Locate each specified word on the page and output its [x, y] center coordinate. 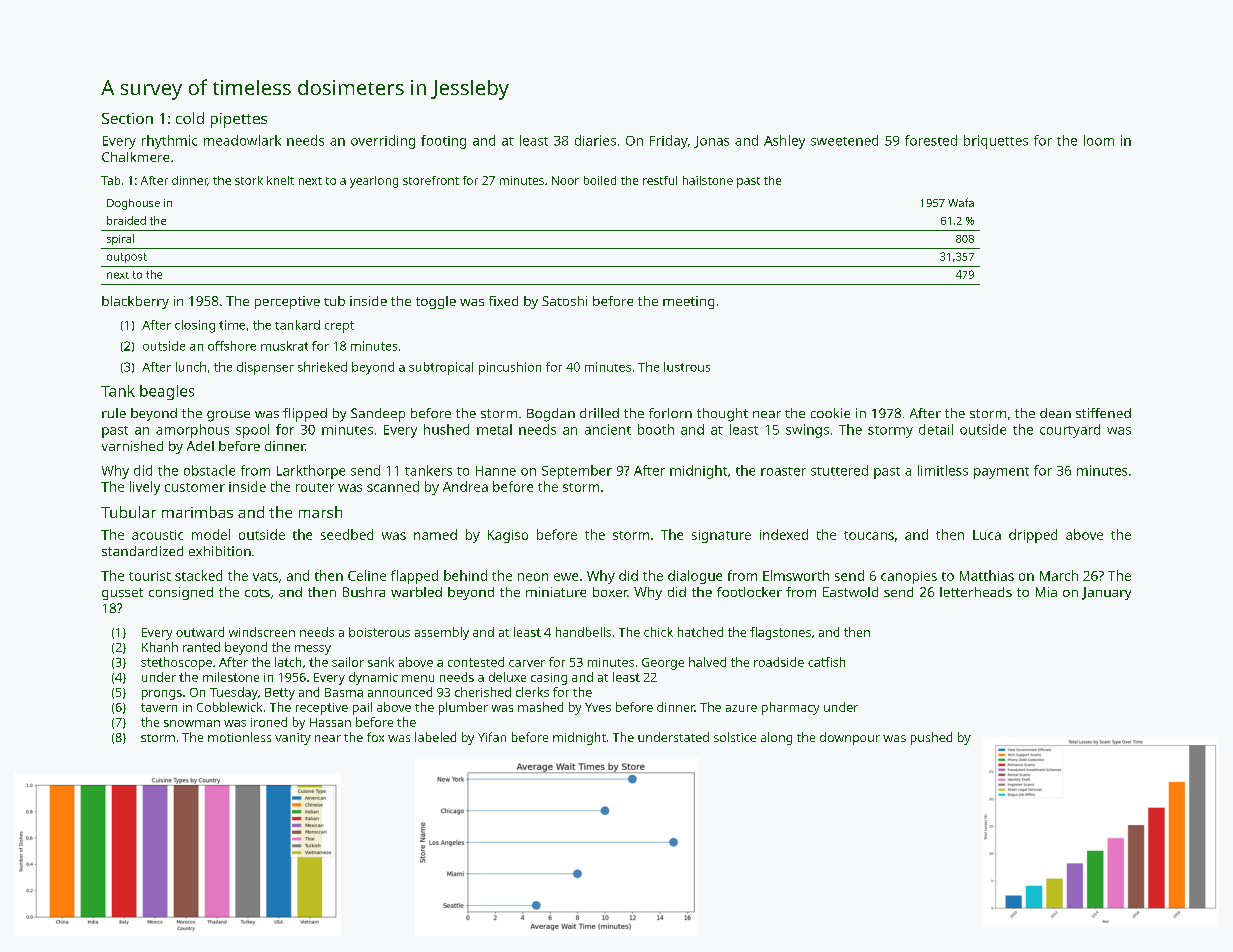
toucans [869, 535]
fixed [503, 301]
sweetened [844, 140]
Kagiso [508, 536]
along [776, 738]
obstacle [209, 470]
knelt [280, 180]
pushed [931, 738]
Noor [565, 180]
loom [1099, 140]
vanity [293, 739]
